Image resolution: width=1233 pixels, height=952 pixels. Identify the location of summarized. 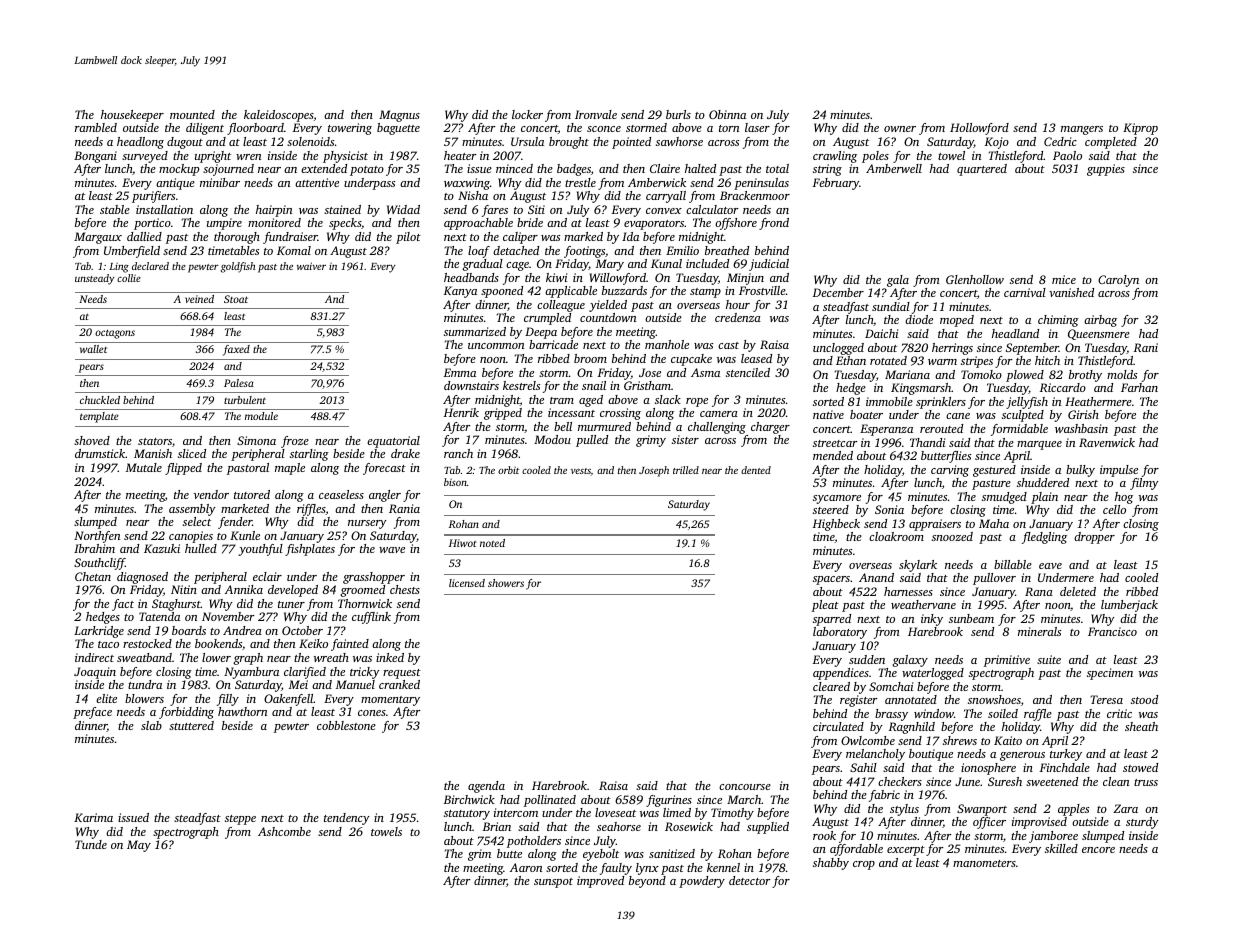
(475, 331).
